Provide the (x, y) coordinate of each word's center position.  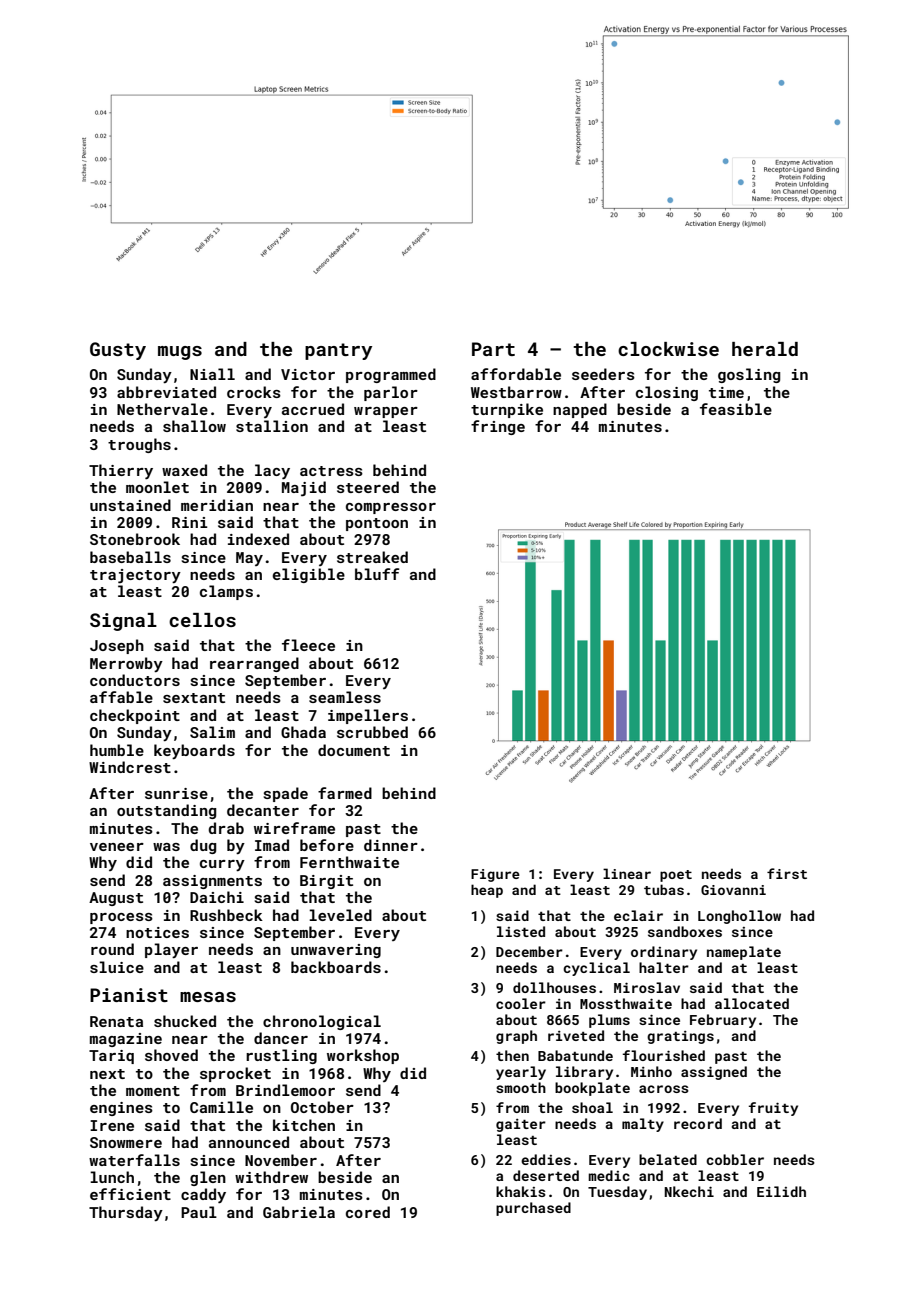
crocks (254, 392)
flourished (664, 1055)
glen (208, 1178)
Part (493, 349)
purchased (533, 1209)
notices (157, 932)
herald (765, 349)
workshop (363, 1056)
